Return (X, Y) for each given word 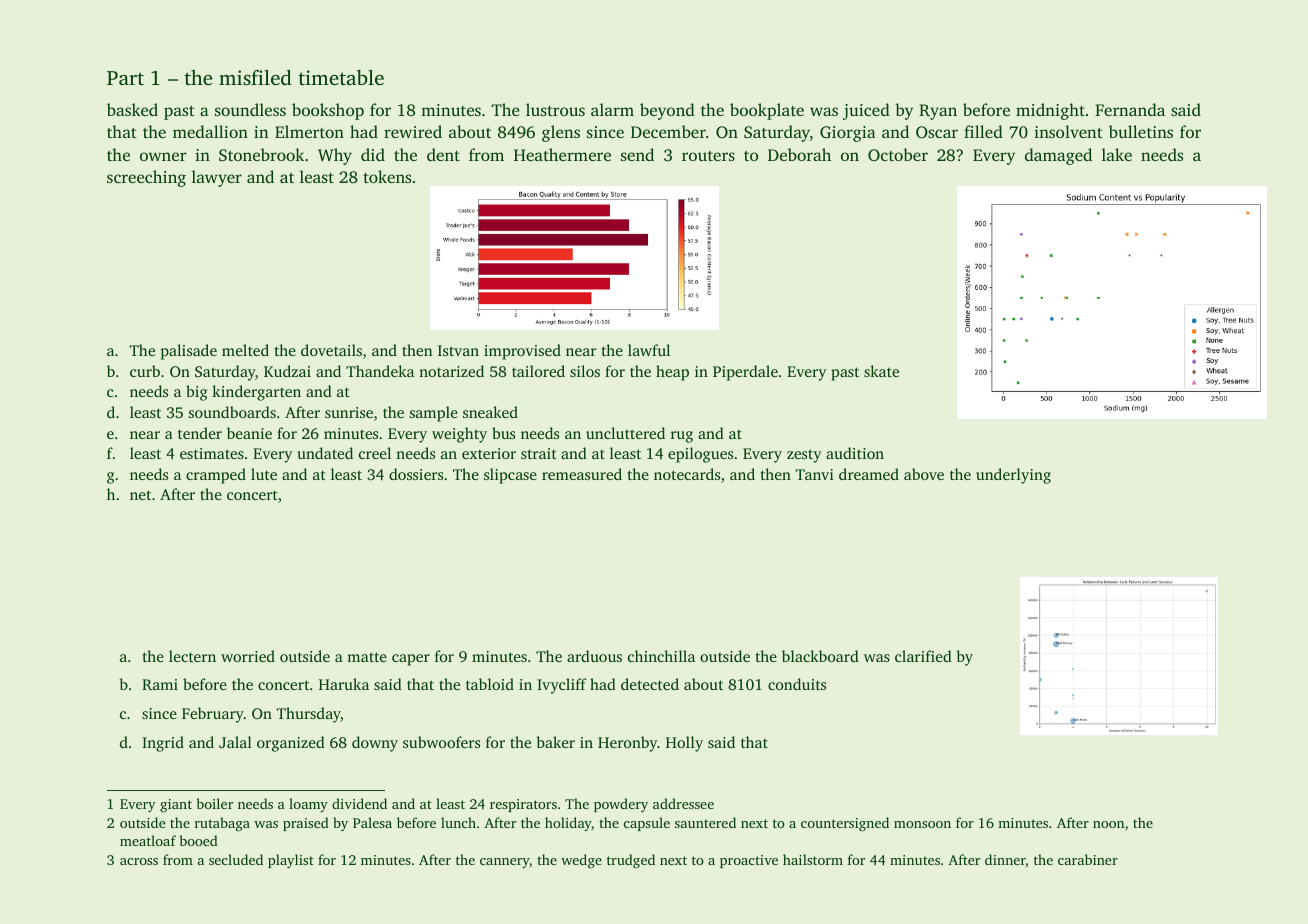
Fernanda (1130, 109)
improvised (522, 352)
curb (145, 371)
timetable (341, 77)
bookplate (767, 111)
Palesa (372, 822)
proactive (749, 861)
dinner (1005, 859)
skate (881, 371)
